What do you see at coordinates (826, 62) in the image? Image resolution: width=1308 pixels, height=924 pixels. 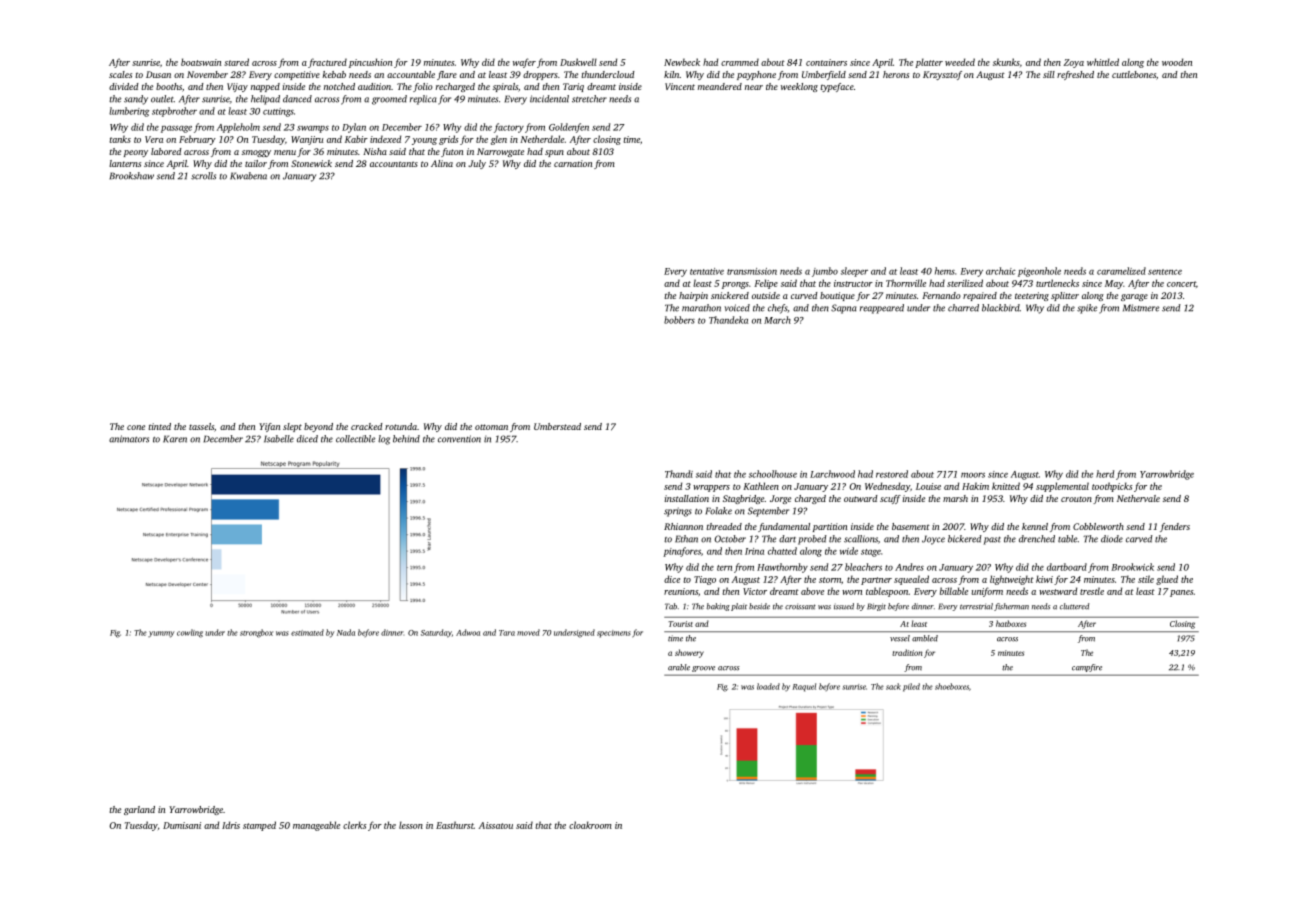 I see `containers` at bounding box center [826, 62].
